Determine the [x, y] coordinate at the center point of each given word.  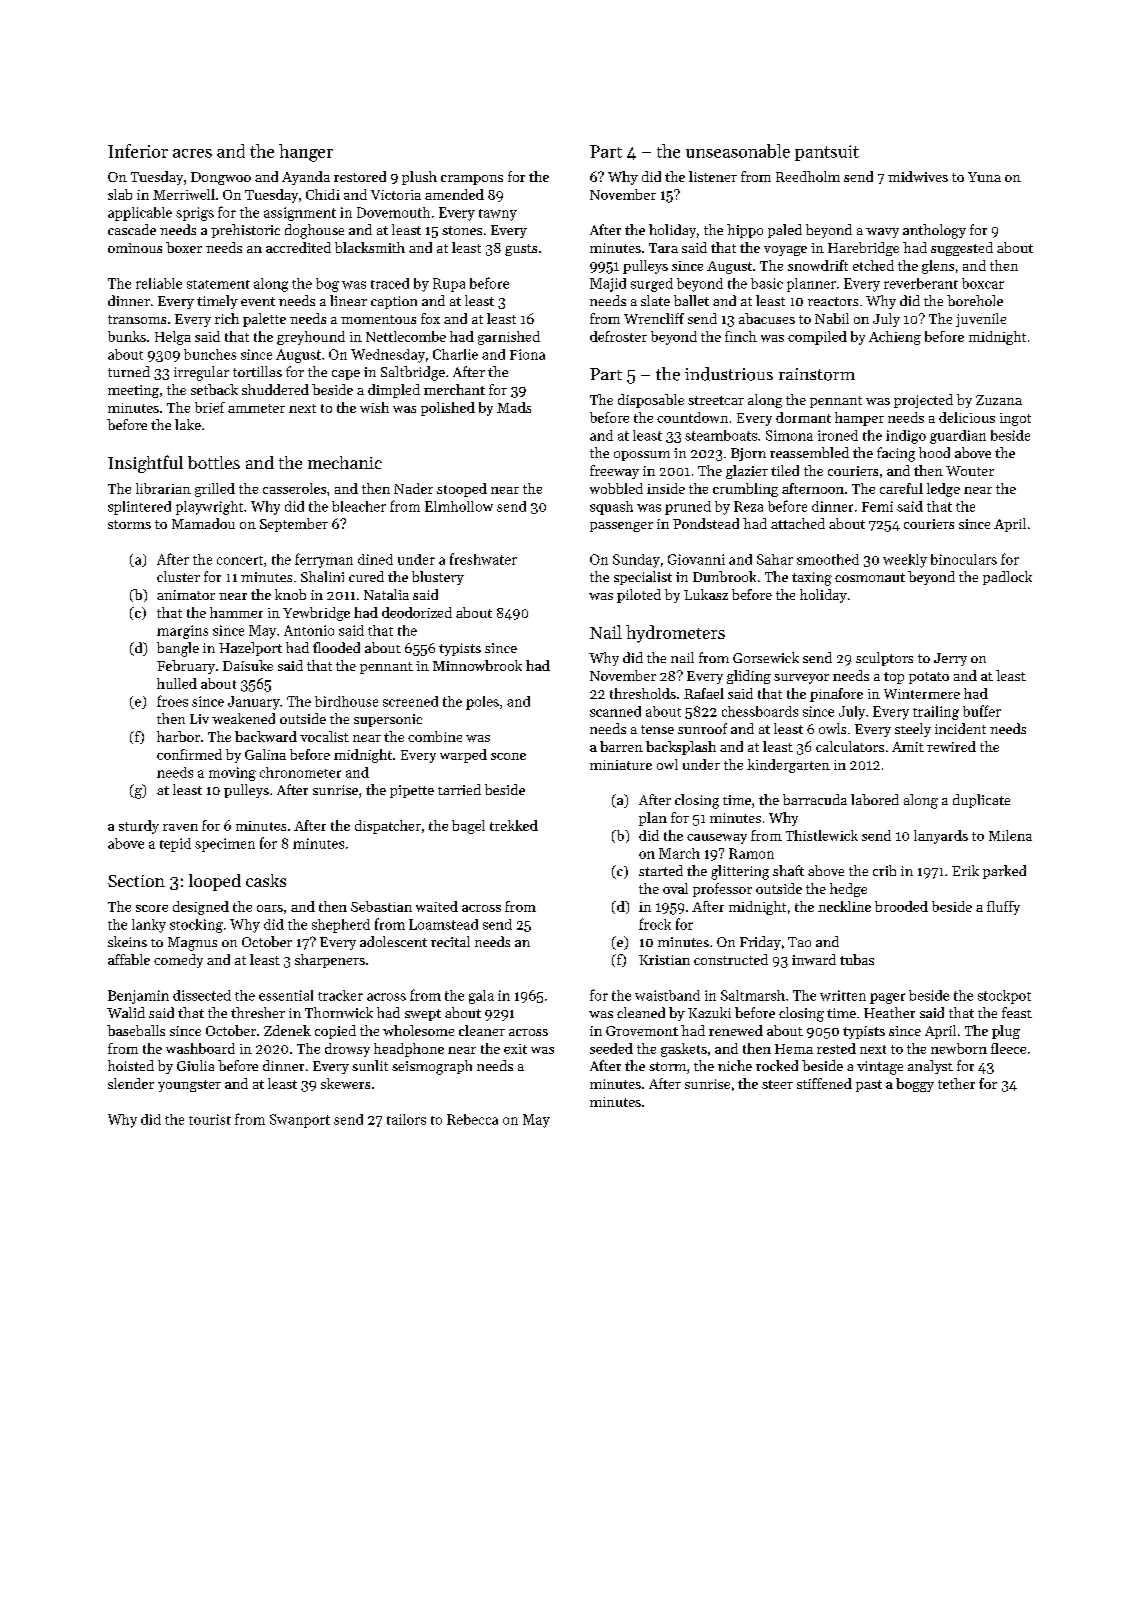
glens [938, 267]
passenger [621, 527]
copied [335, 1032]
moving [232, 774]
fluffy [1003, 908]
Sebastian [381, 906]
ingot [1015, 419]
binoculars [964, 559]
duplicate [981, 801]
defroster [618, 336]
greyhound [311, 338]
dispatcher [388, 827]
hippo [745, 231]
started [661, 870]
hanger [306, 153]
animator [186, 595]
